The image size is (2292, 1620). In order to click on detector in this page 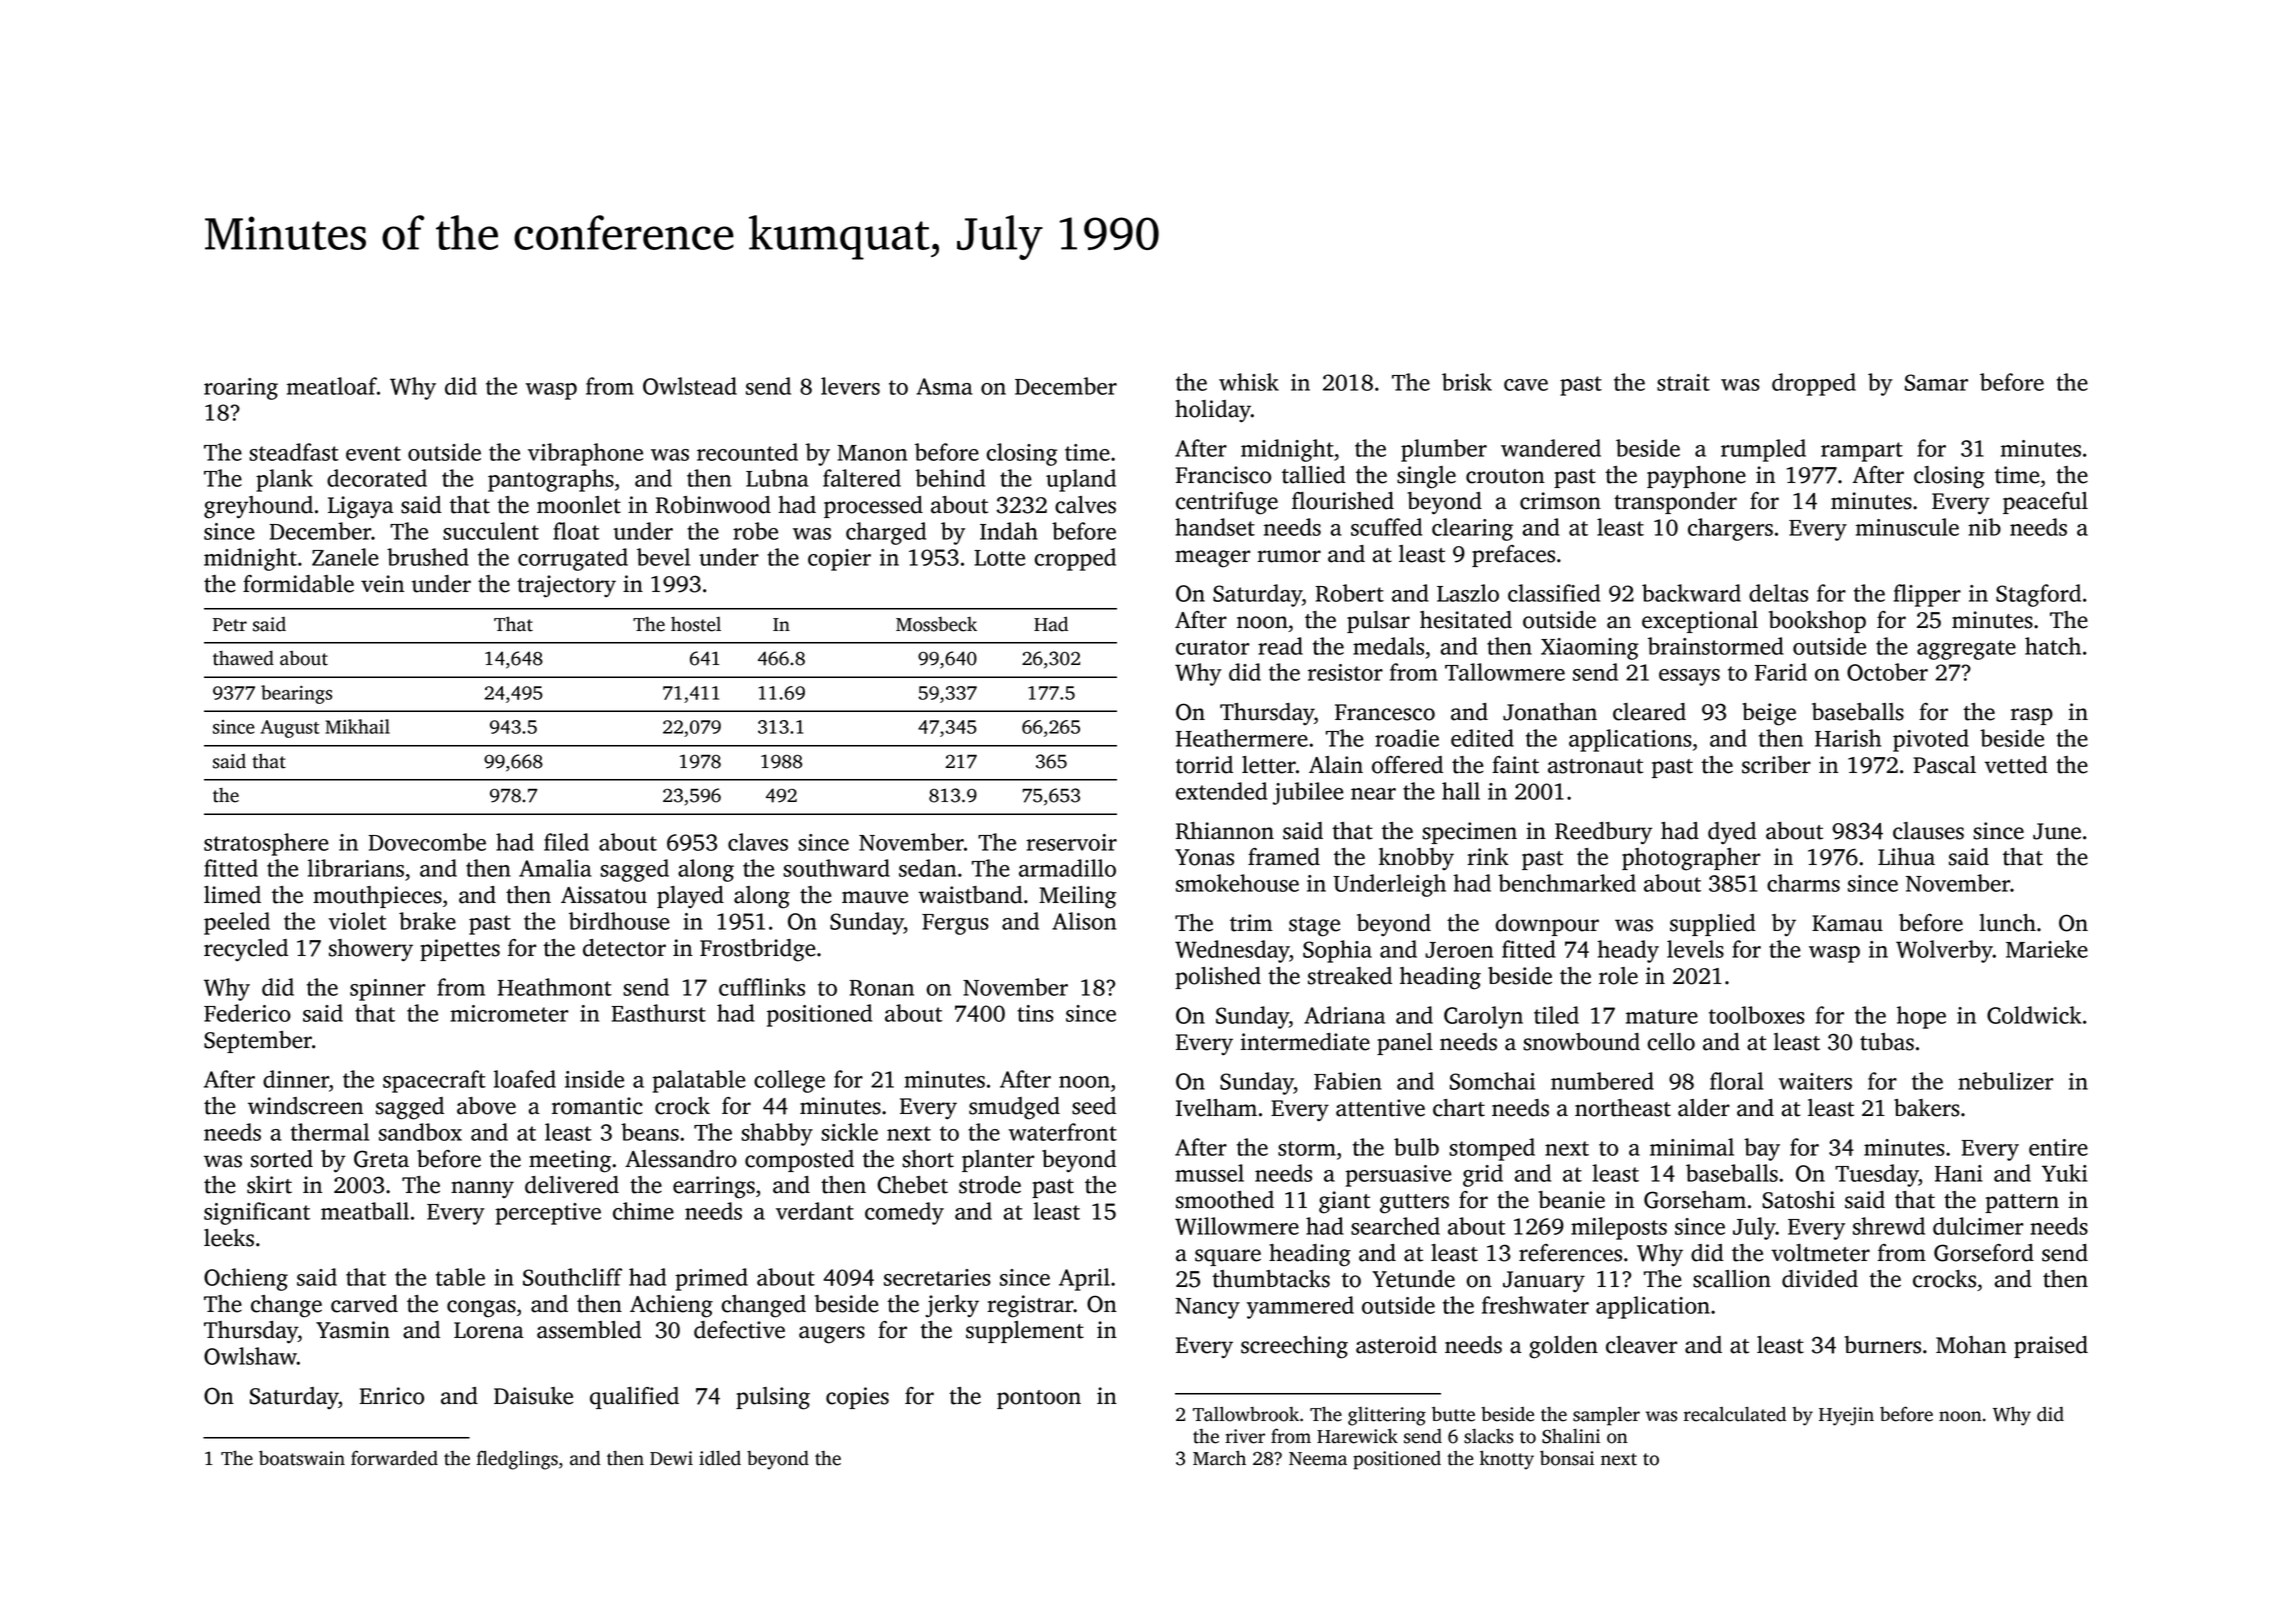, I will do `click(624, 948)`.
